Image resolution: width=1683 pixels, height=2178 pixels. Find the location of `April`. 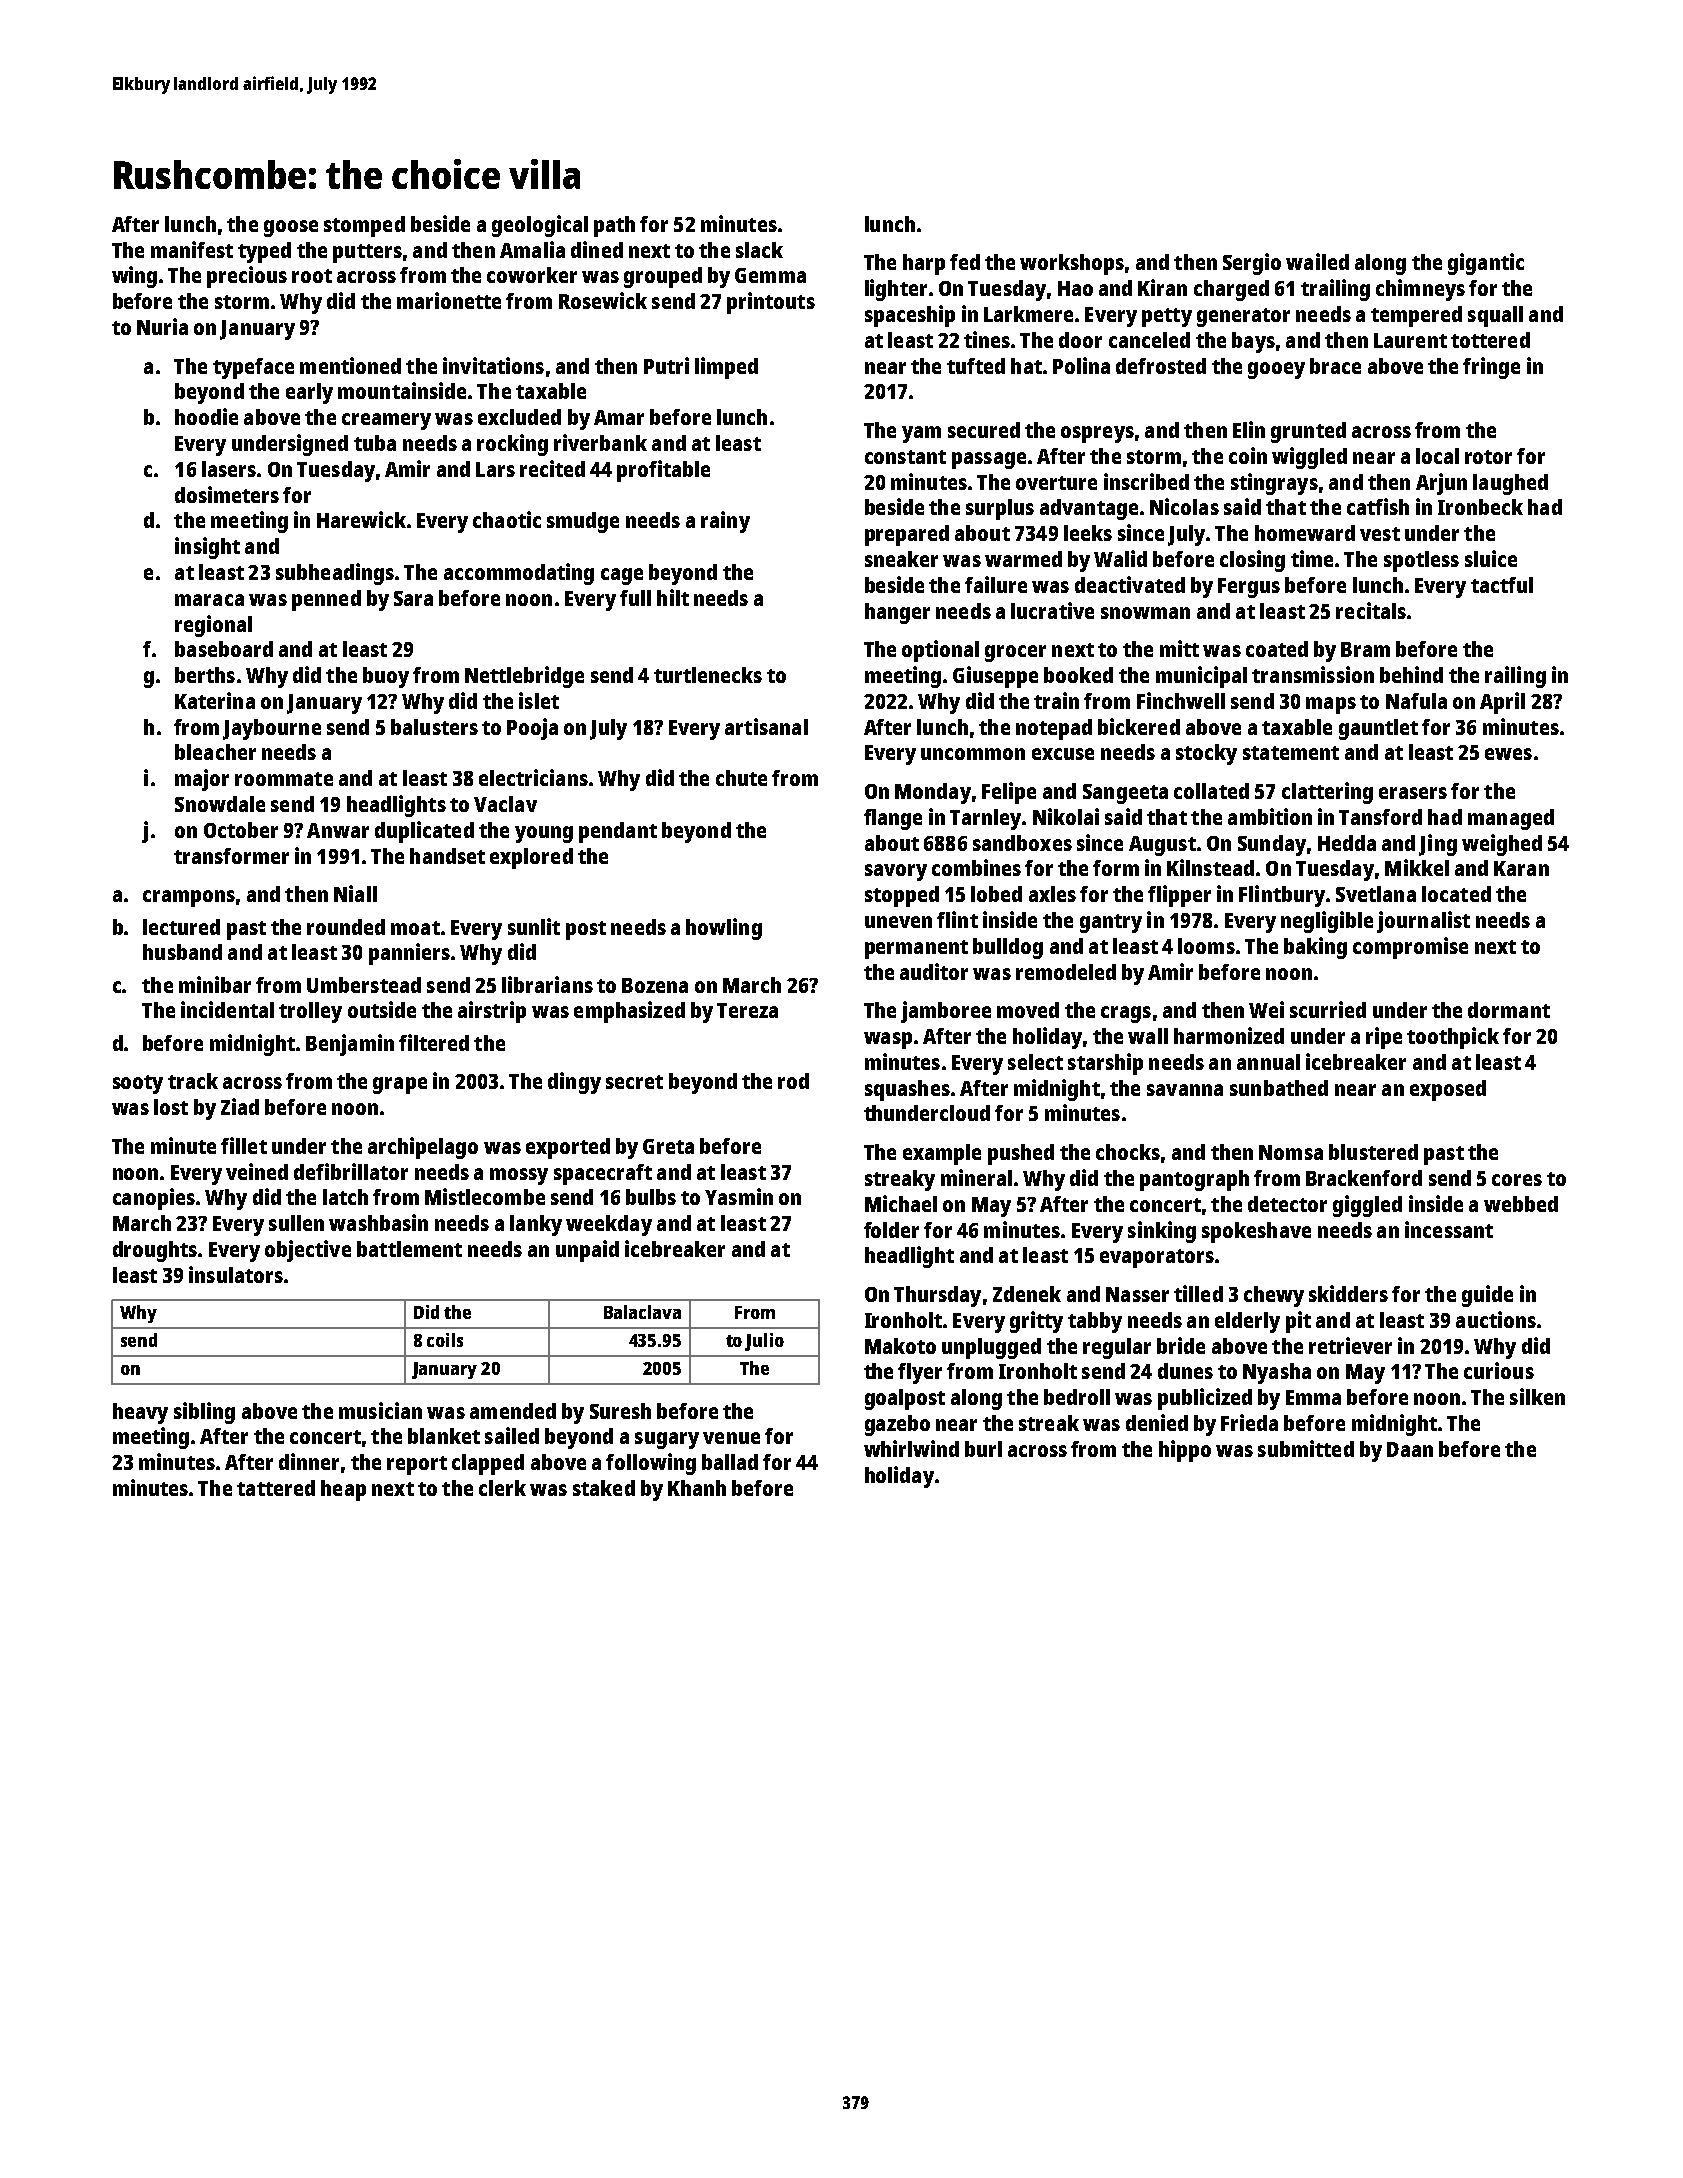

April is located at coordinates (1502, 703).
